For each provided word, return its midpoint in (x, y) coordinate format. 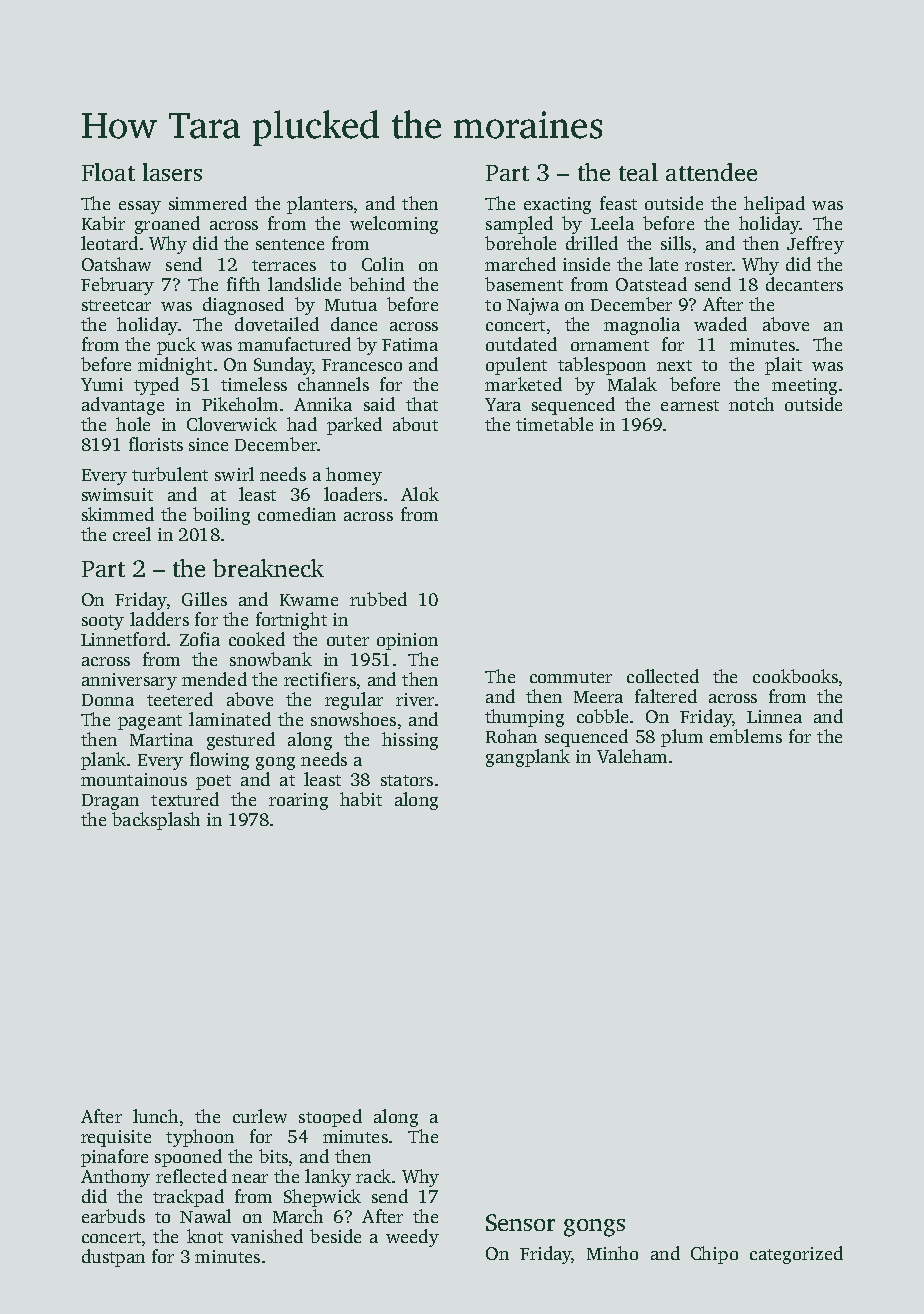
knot (205, 1236)
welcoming (394, 225)
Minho (612, 1253)
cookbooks (795, 676)
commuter (571, 677)
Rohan (511, 736)
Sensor (520, 1222)
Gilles (204, 599)
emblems (746, 736)
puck (176, 346)
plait (783, 366)
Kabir (103, 223)
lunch (155, 1116)
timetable (554, 424)
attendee (711, 172)
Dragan (110, 802)
